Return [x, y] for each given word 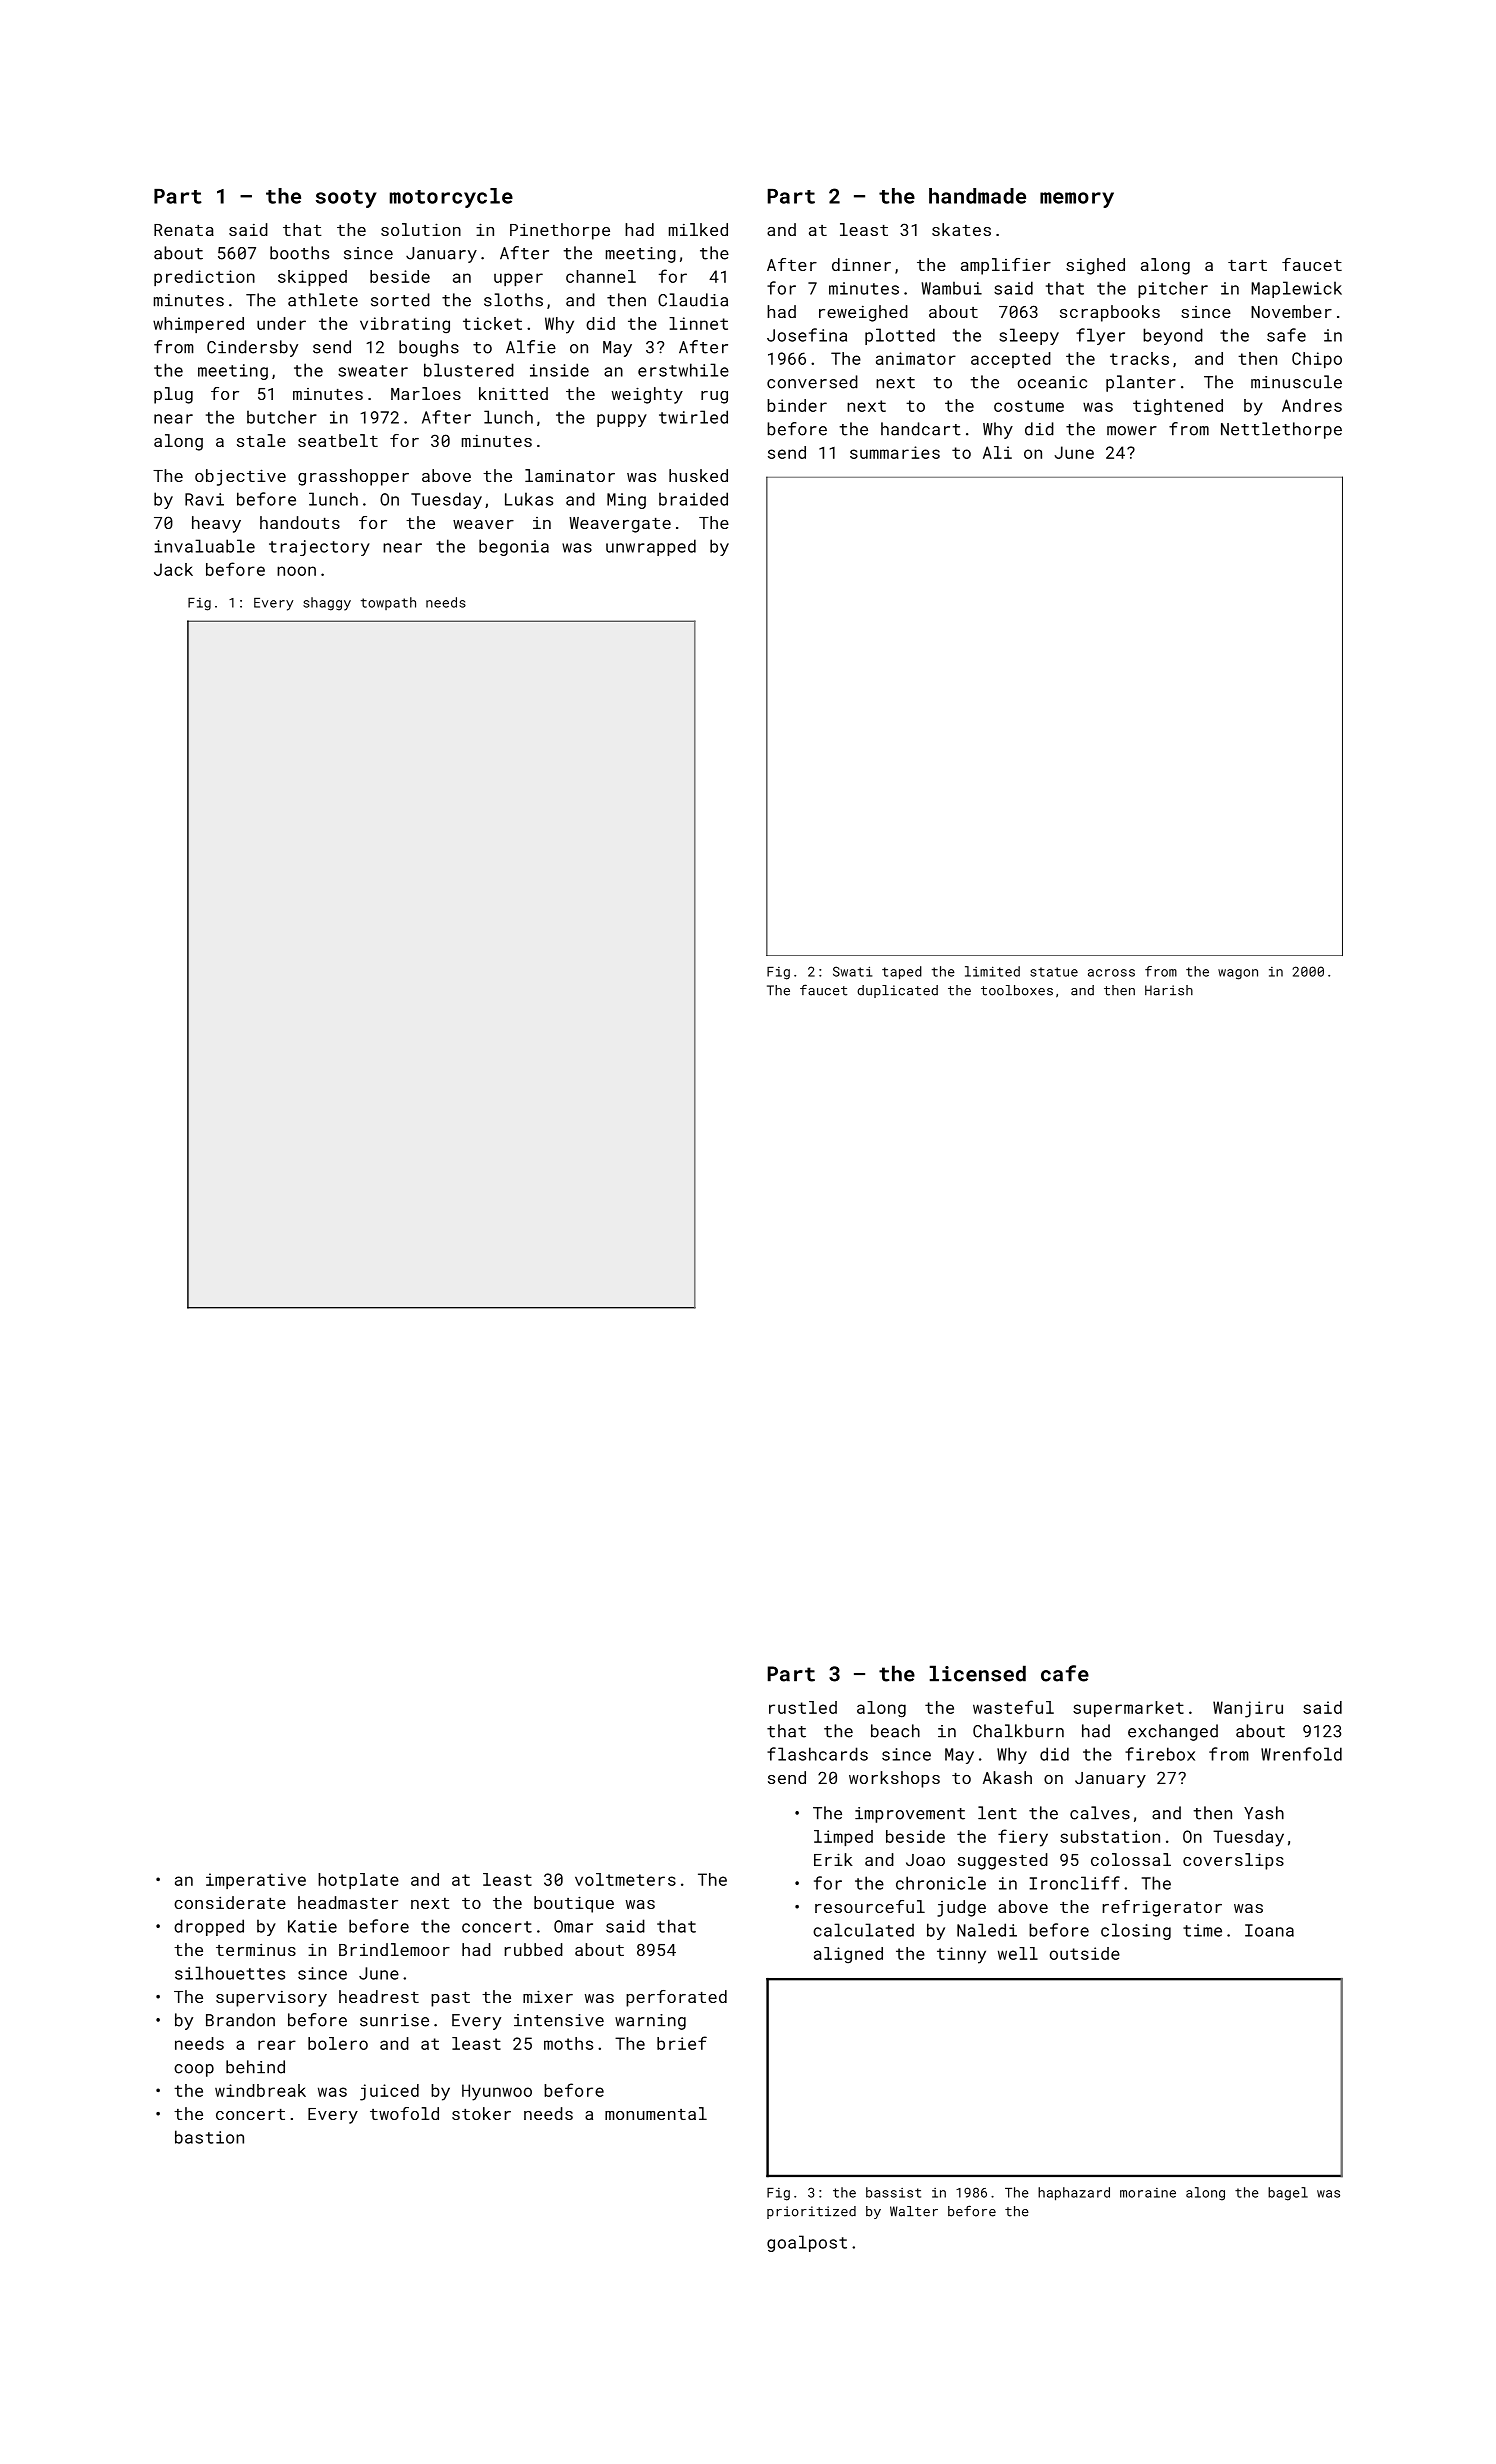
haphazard [1074, 2194]
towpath [388, 603]
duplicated [897, 991]
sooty [346, 199]
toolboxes [1017, 990]
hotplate [358, 1881]
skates [961, 229]
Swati [852, 971]
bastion [209, 2137]
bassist [893, 2192]
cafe [1065, 1673]
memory [1077, 200]
